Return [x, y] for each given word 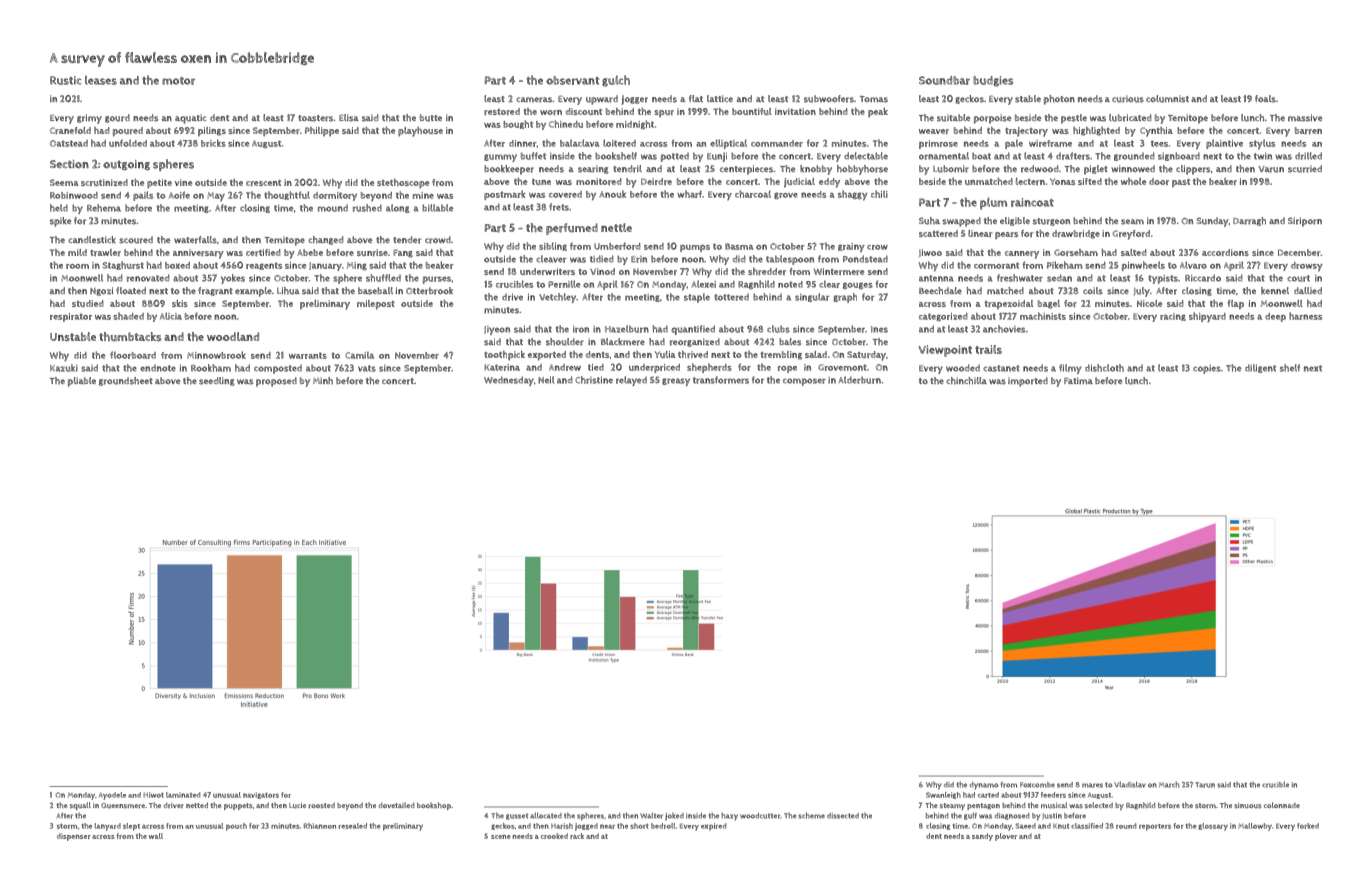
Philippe [322, 131]
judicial [799, 183]
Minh [323, 381]
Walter [651, 815]
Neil [546, 380]
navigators [261, 795]
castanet [1001, 368]
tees [1159, 143]
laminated [183, 795]
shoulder [565, 342]
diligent [1260, 368]
